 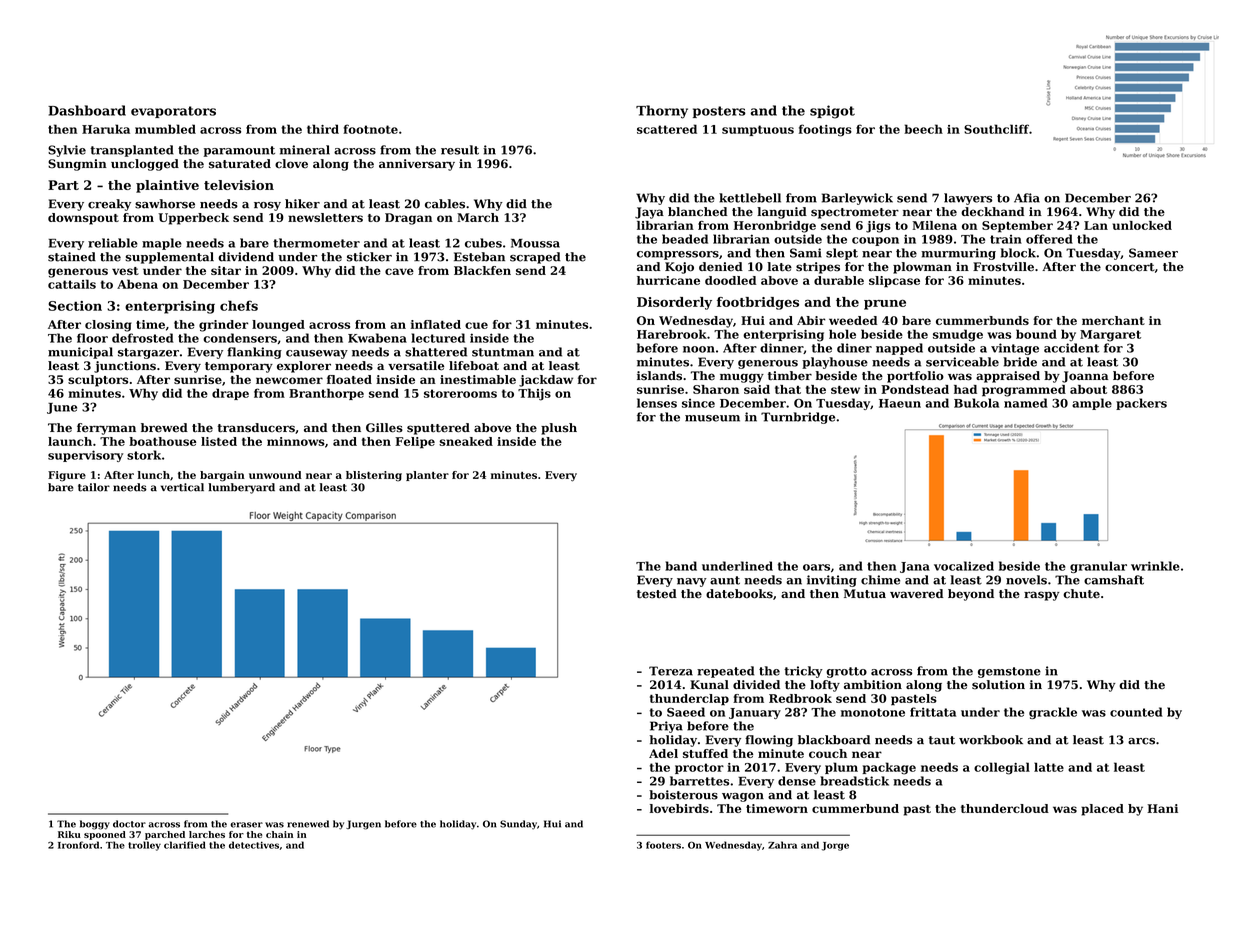 I want to click on brewed, so click(x=164, y=428).
